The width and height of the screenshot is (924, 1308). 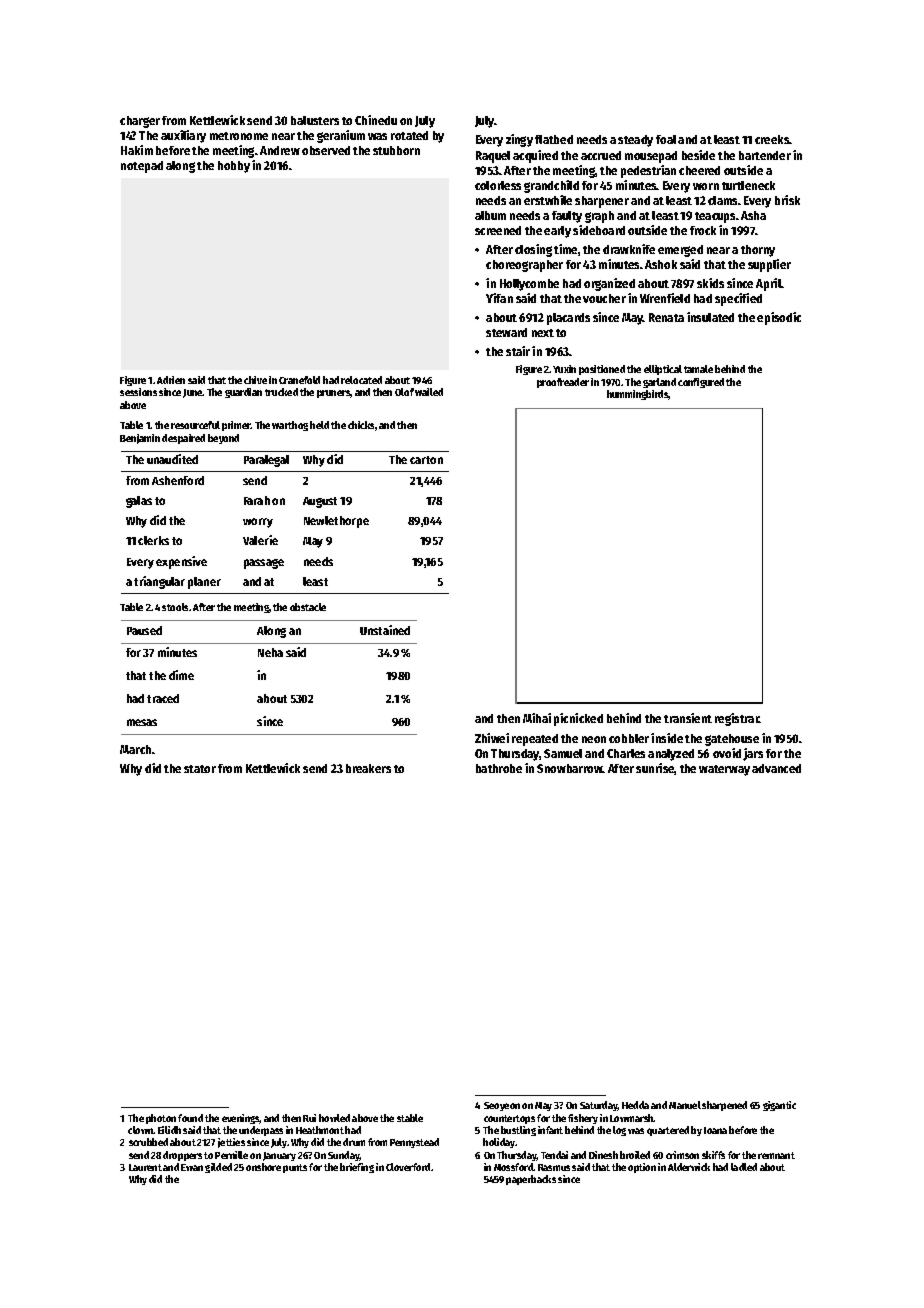 What do you see at coordinates (192, 1167) in the screenshot?
I see `Ewan` at bounding box center [192, 1167].
